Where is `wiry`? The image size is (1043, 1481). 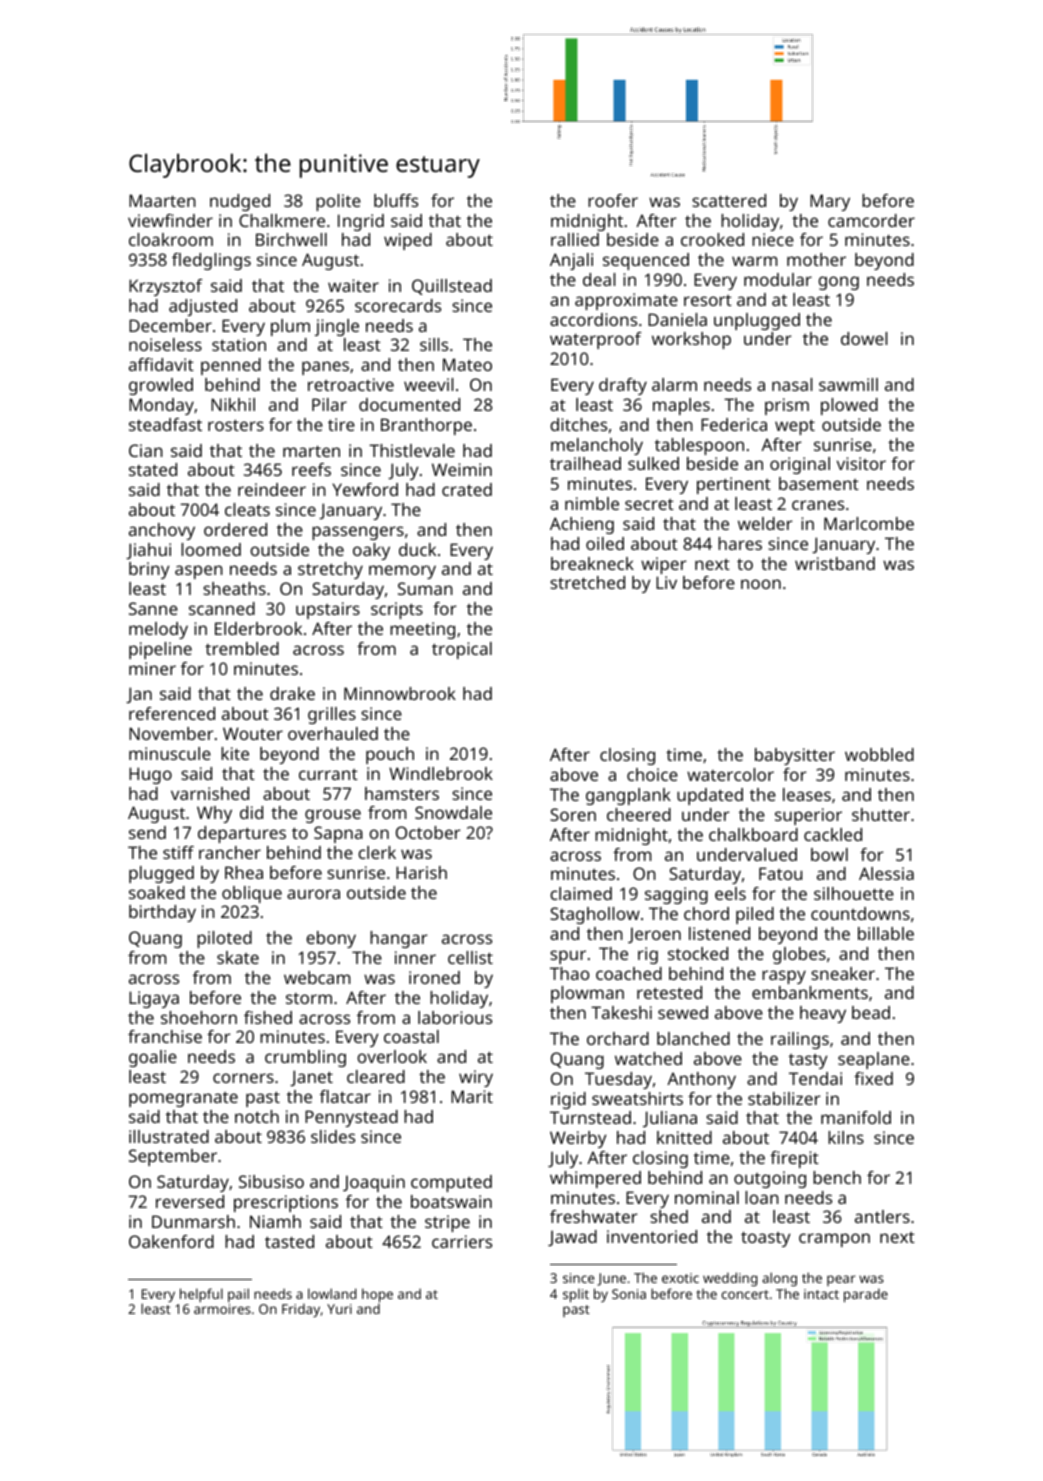 wiry is located at coordinates (476, 1078).
